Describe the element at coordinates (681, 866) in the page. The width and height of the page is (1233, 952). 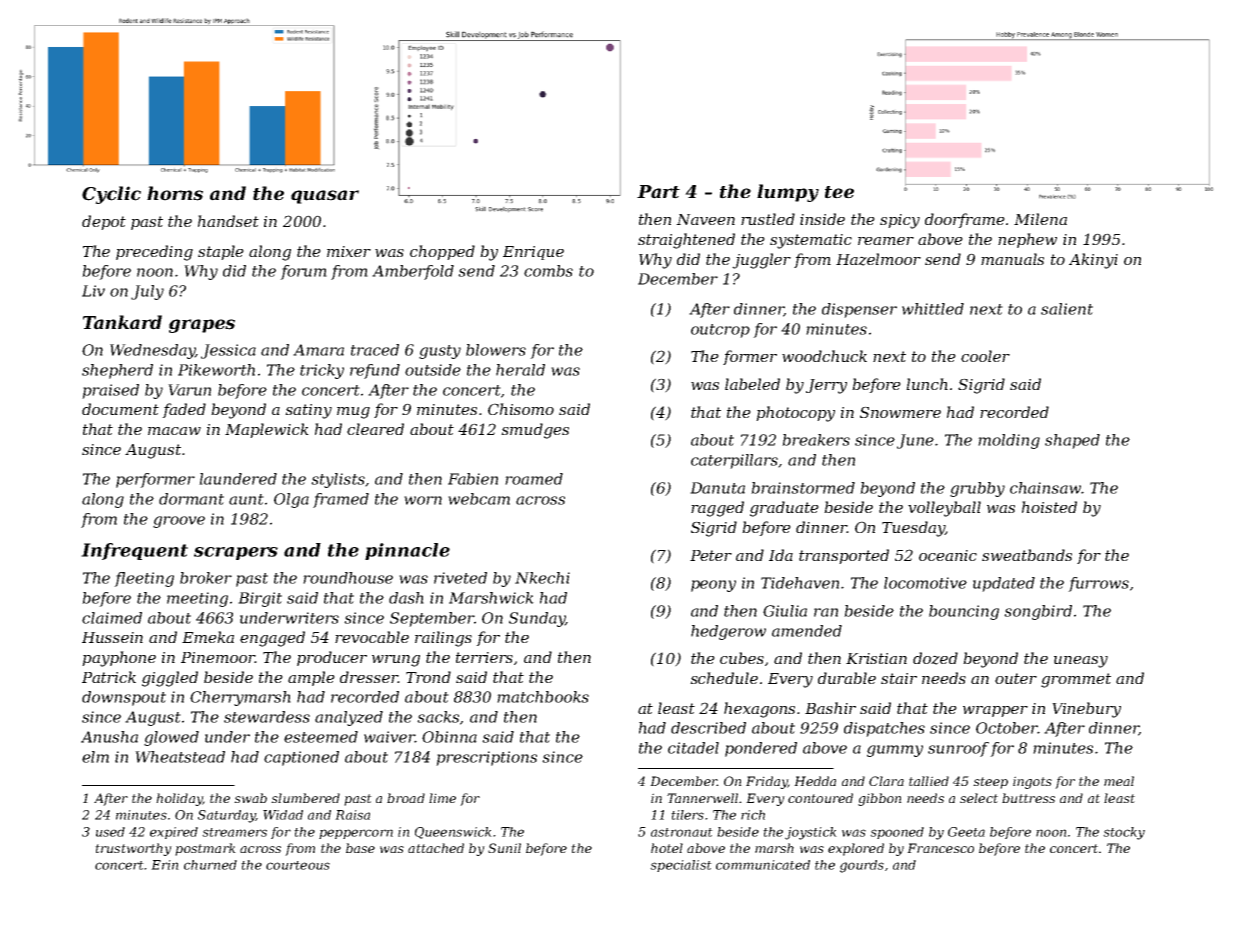
I see `specialist` at that location.
